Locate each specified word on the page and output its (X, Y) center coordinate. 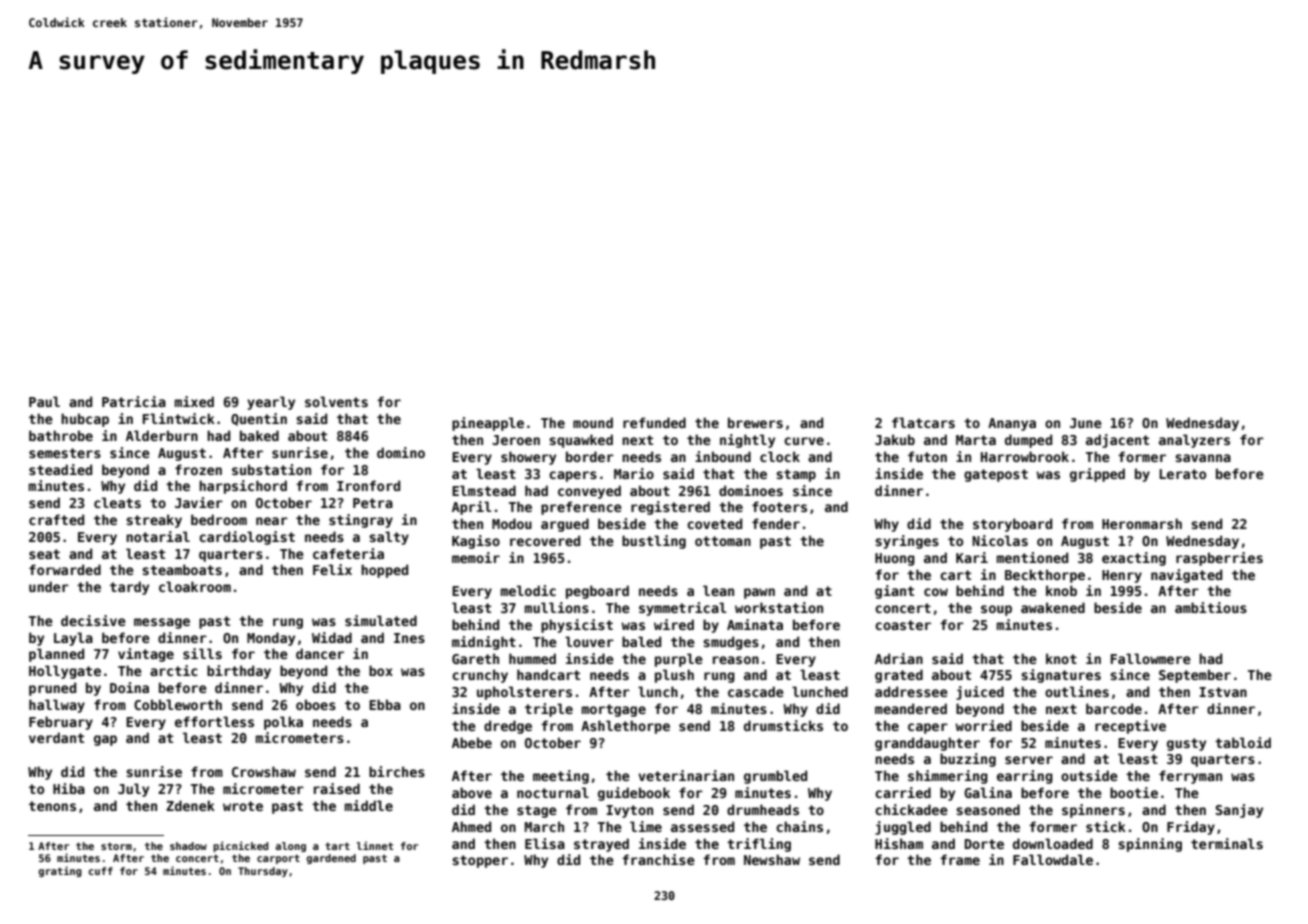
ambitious (1211, 607)
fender (776, 523)
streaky (154, 521)
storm (116, 846)
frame (960, 859)
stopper (480, 861)
